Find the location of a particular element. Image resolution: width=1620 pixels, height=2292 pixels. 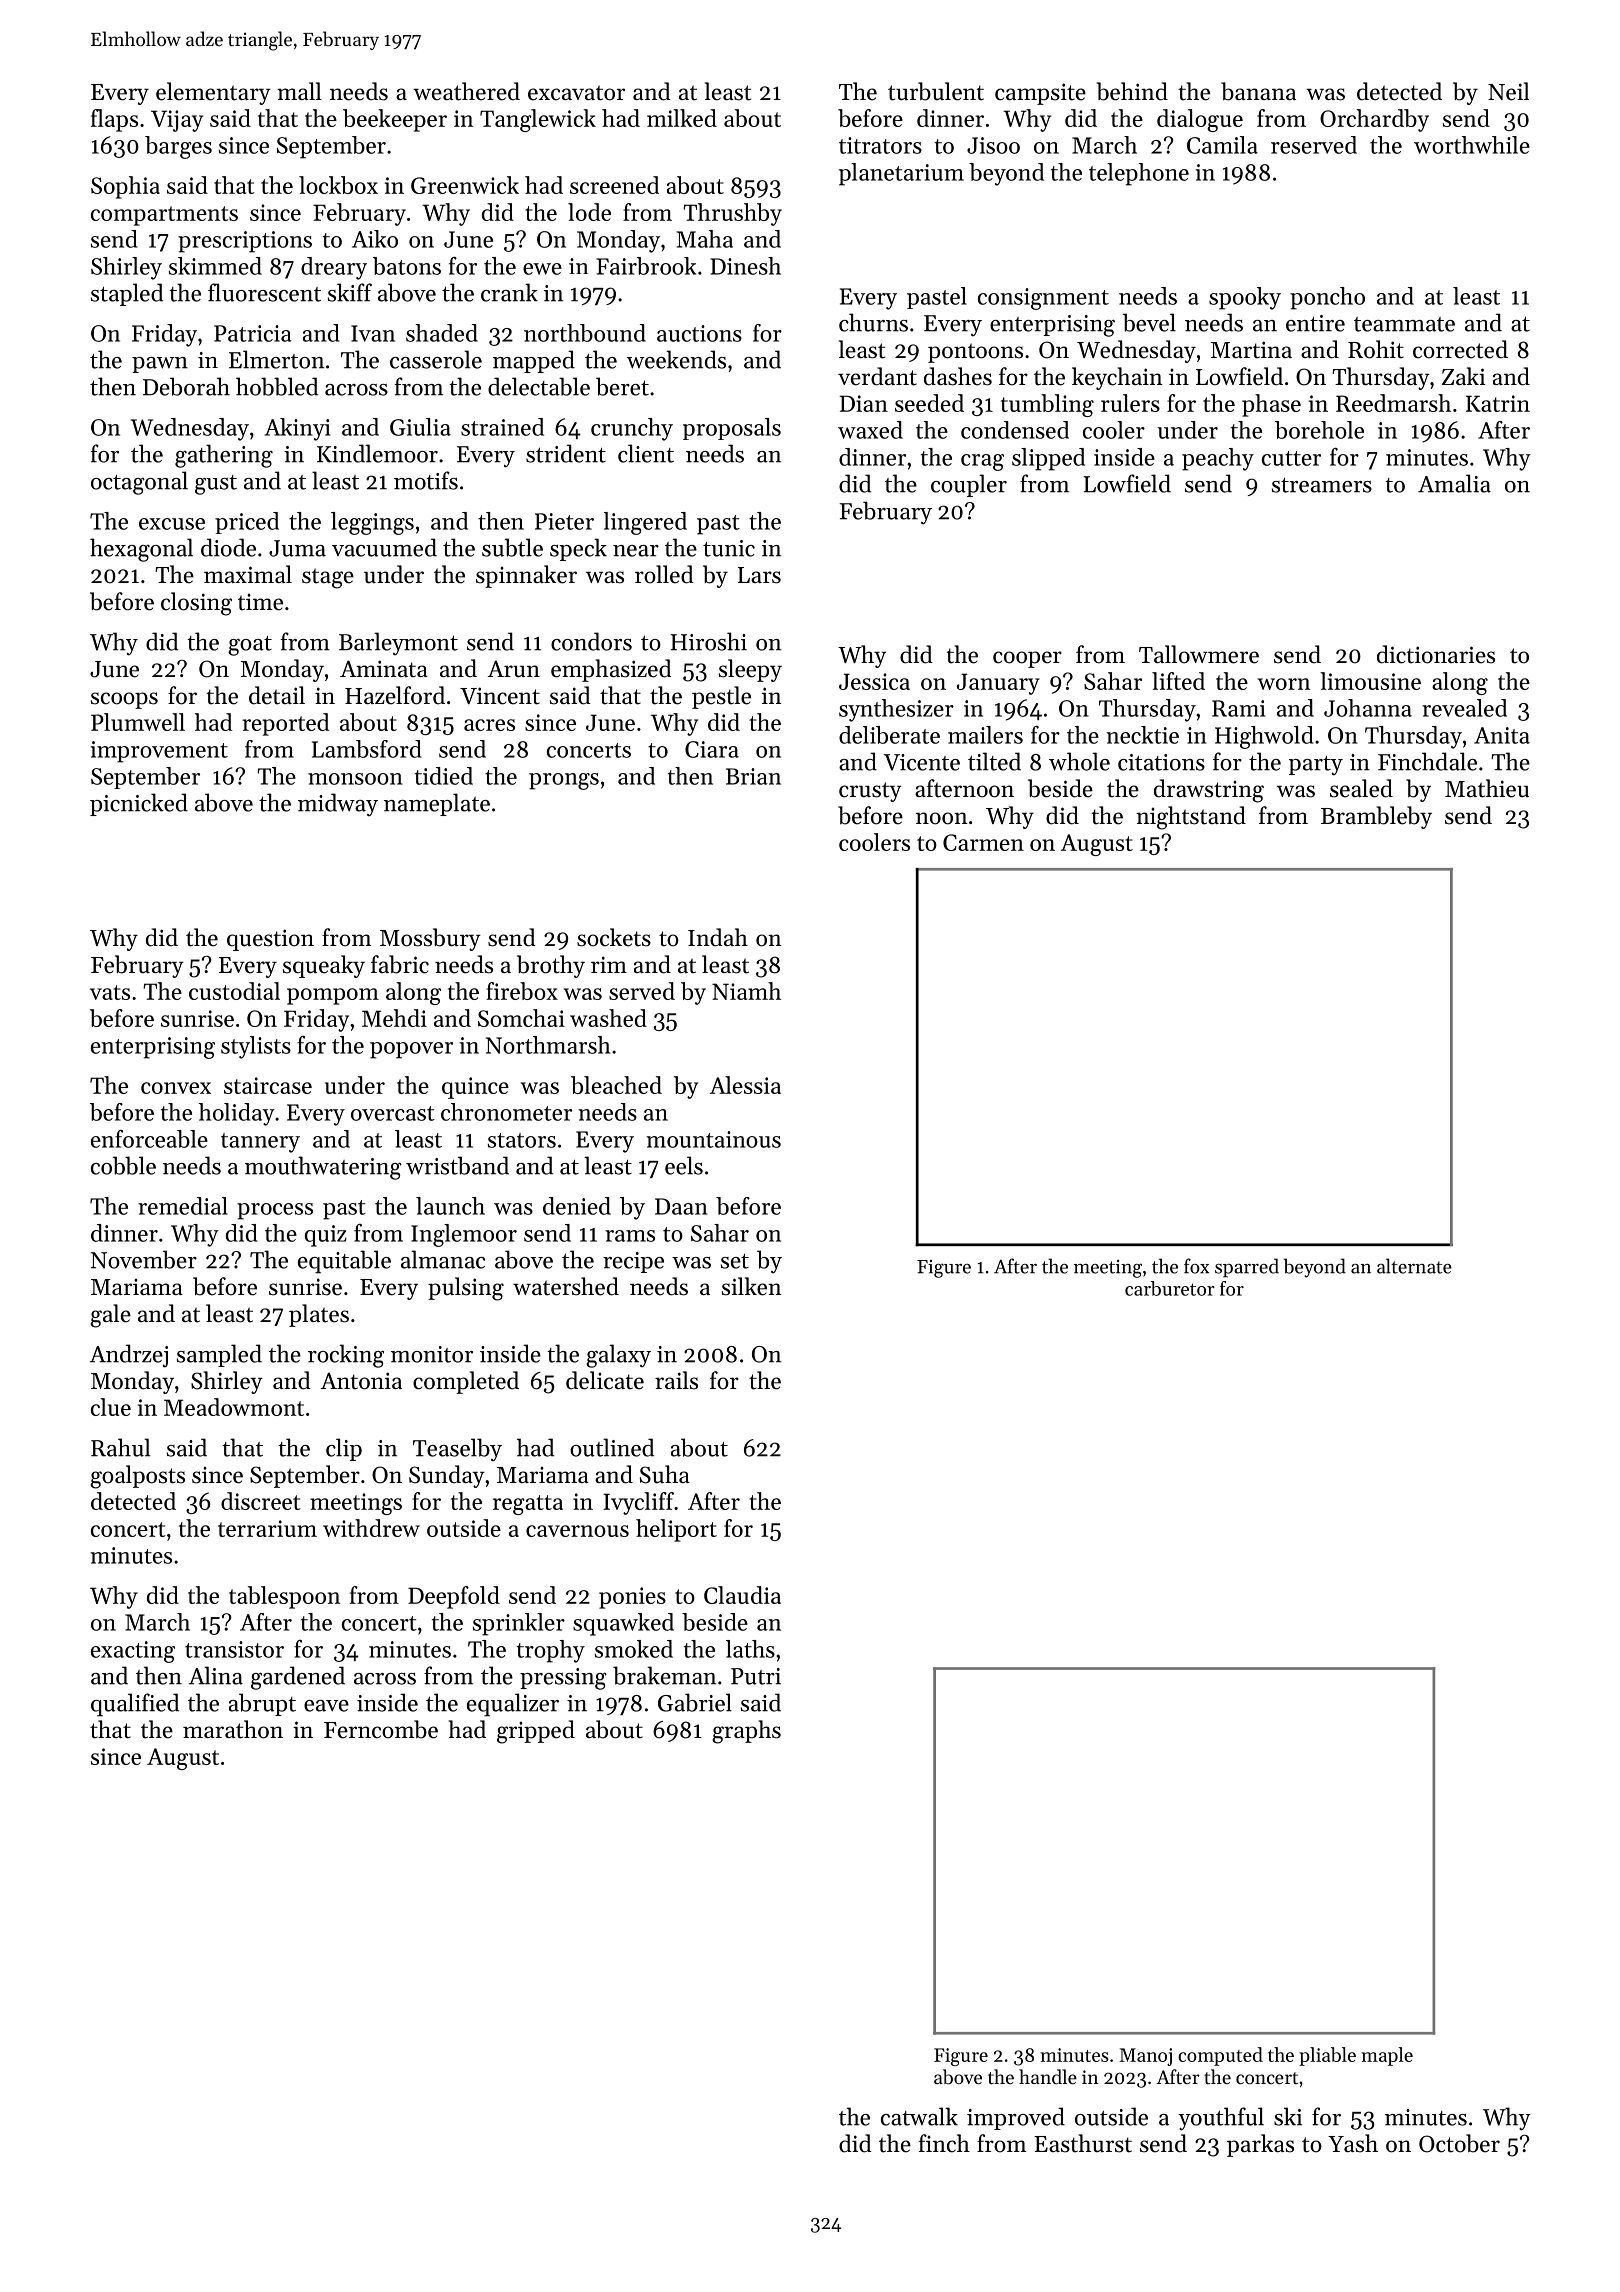

almanac is located at coordinates (443, 1259).
